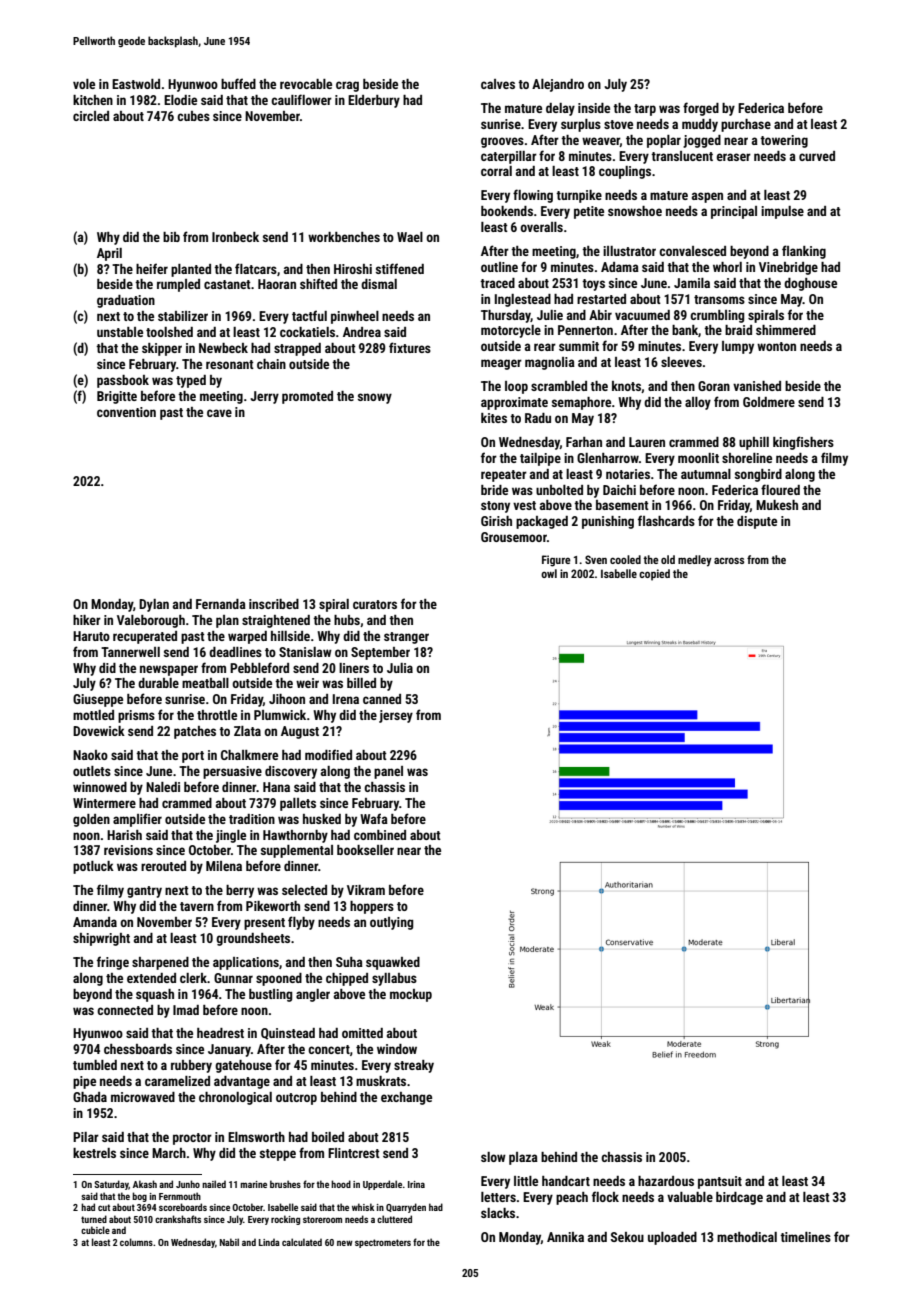 This document has height=1308, width=924. What do you see at coordinates (219, 413) in the document?
I see `cave` at bounding box center [219, 413].
